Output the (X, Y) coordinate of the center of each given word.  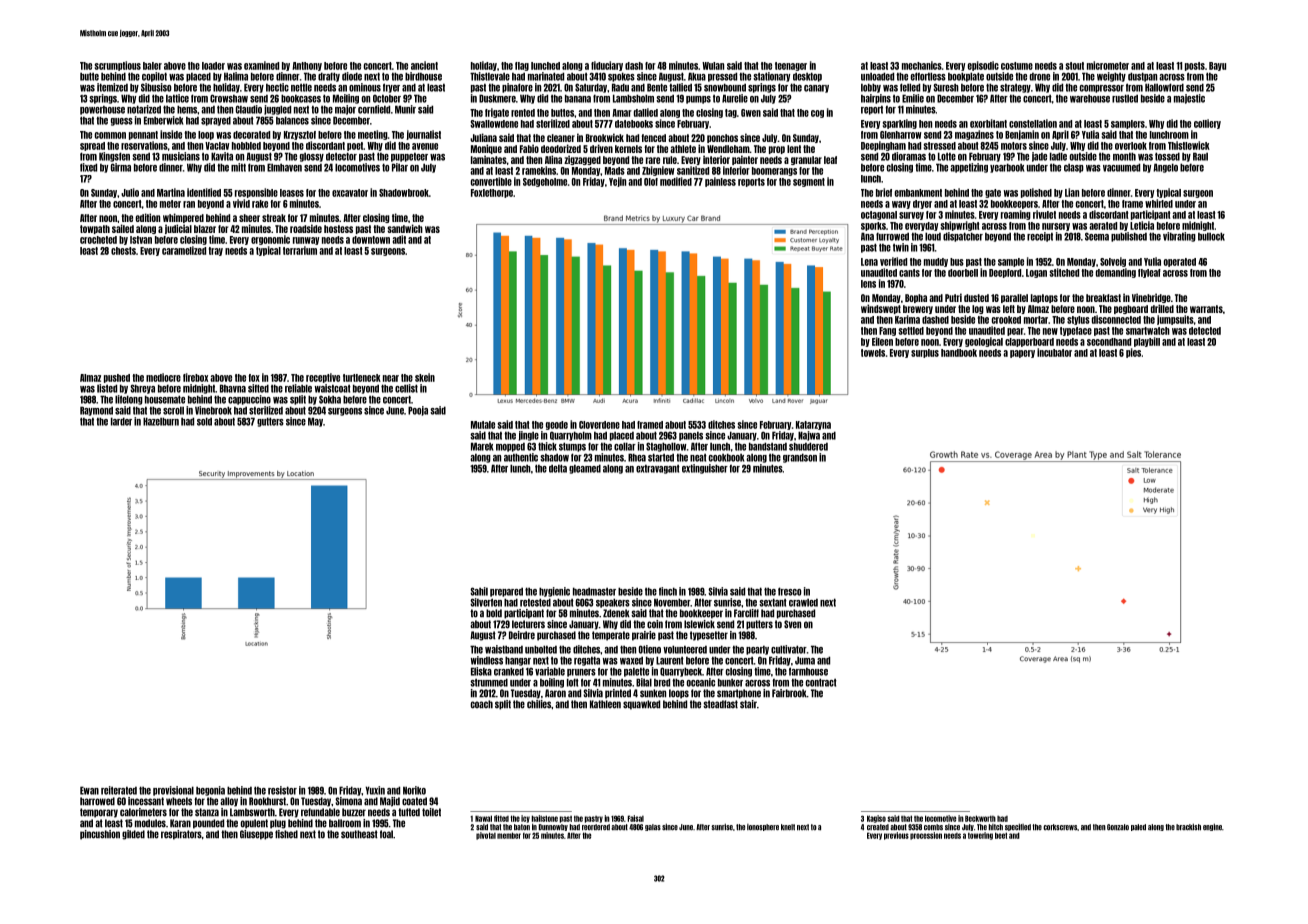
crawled (803, 602)
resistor (282, 790)
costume (1017, 66)
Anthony (307, 66)
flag (522, 66)
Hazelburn (161, 421)
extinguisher (705, 469)
